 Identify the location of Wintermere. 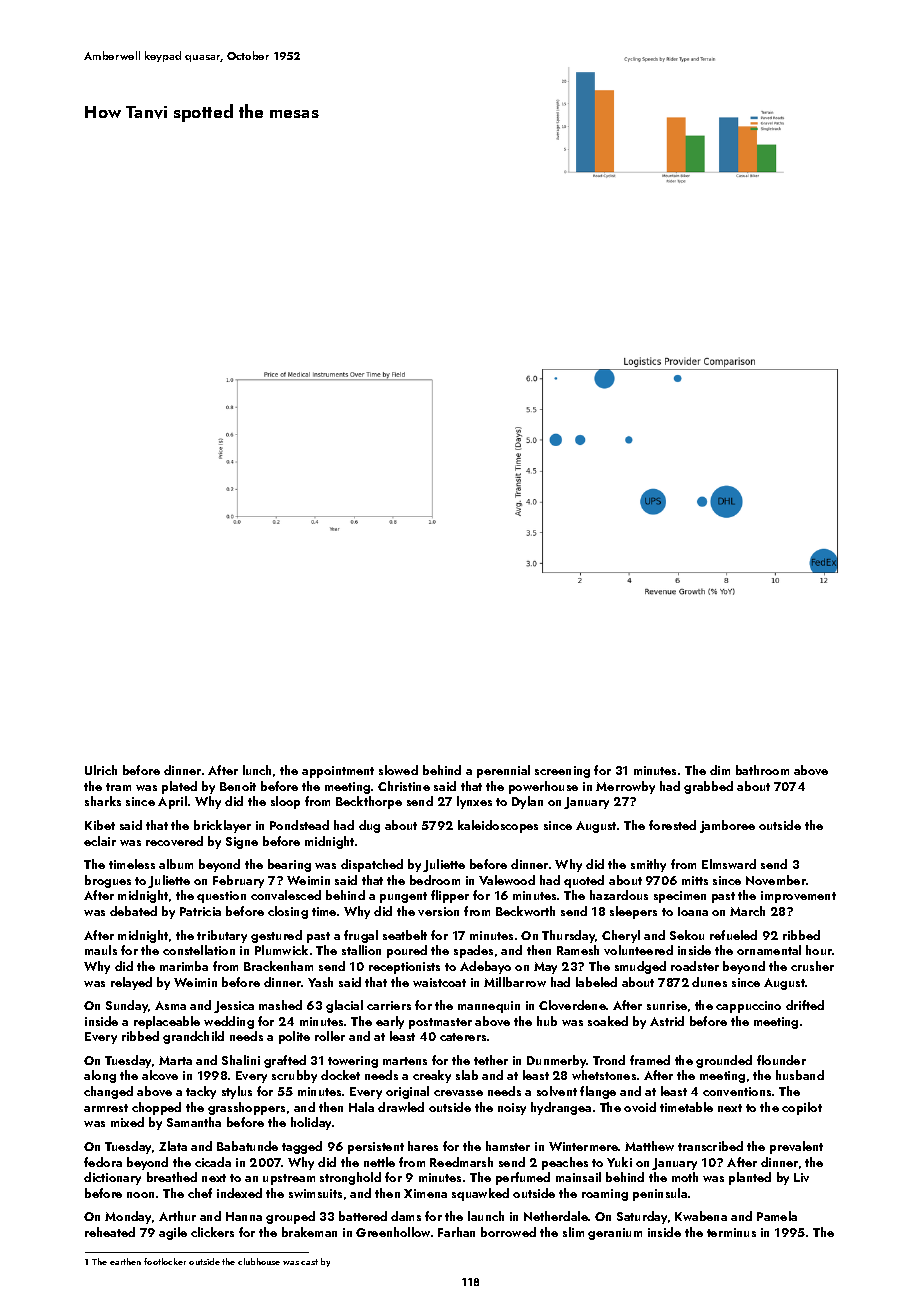
(583, 1146).
